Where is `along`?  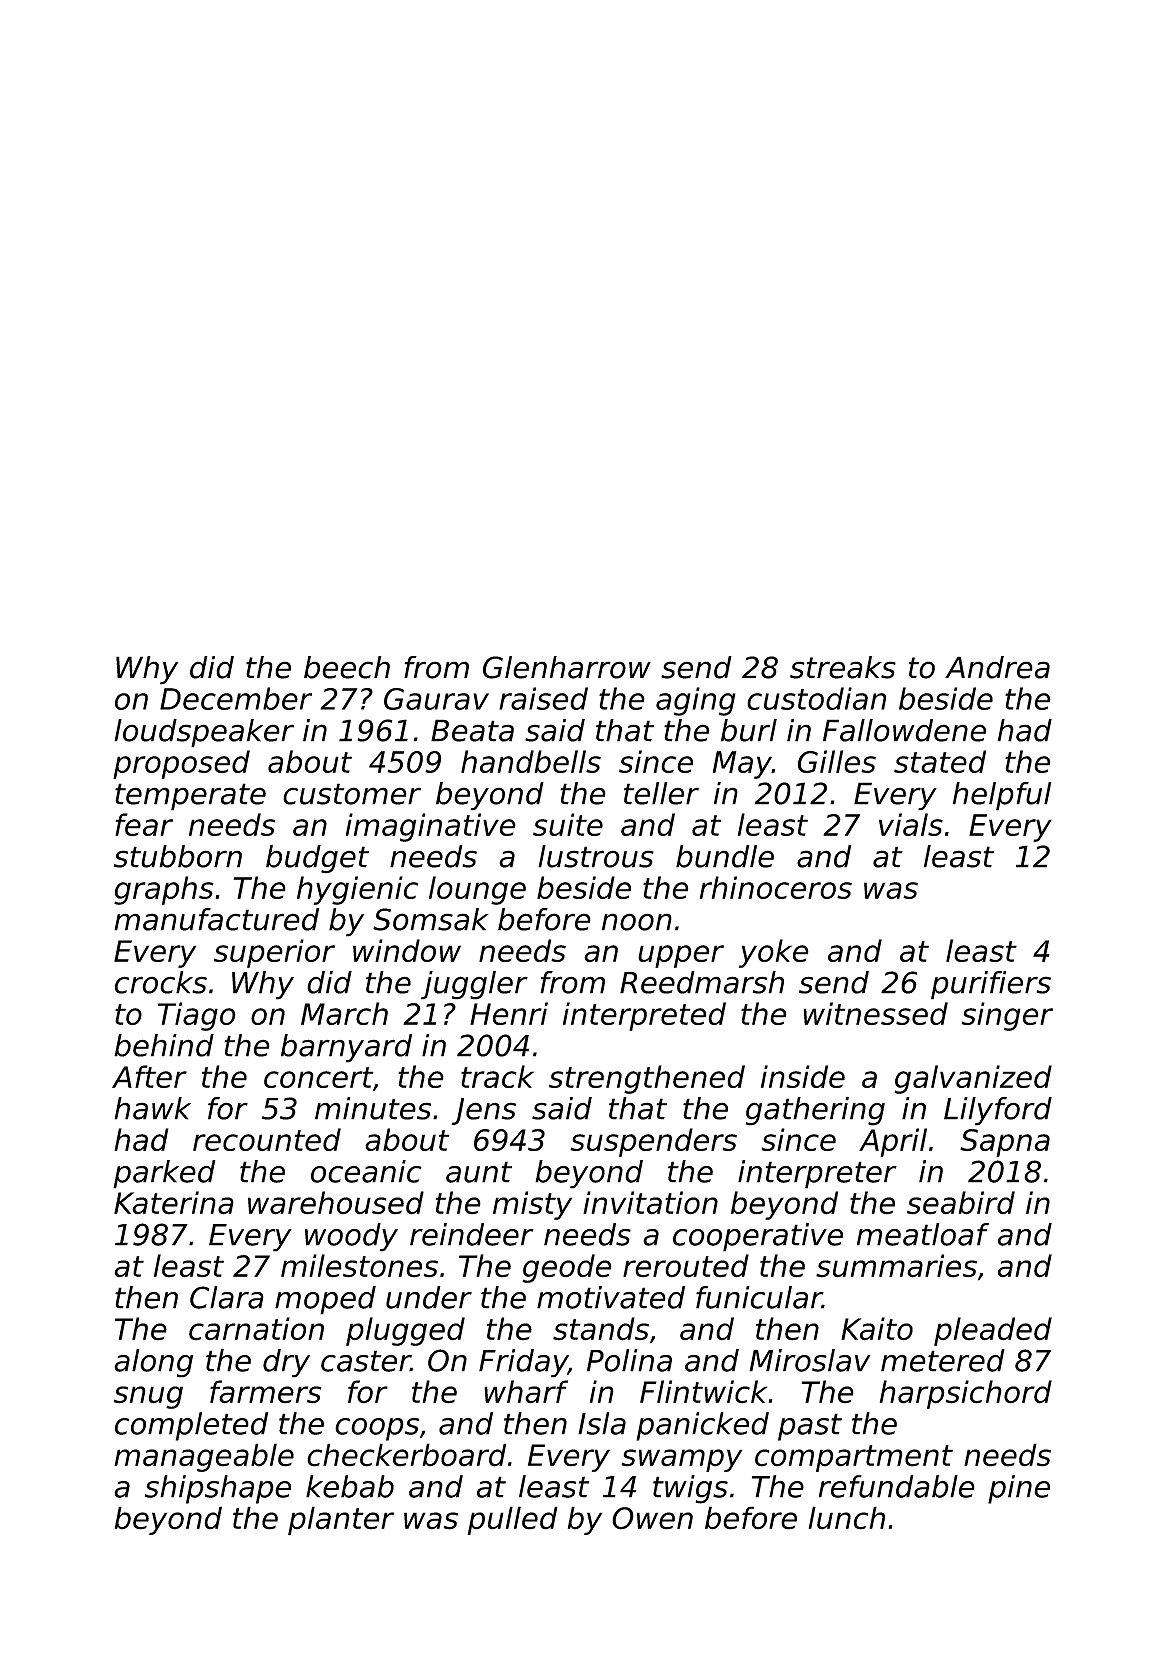
along is located at coordinates (153, 1363).
